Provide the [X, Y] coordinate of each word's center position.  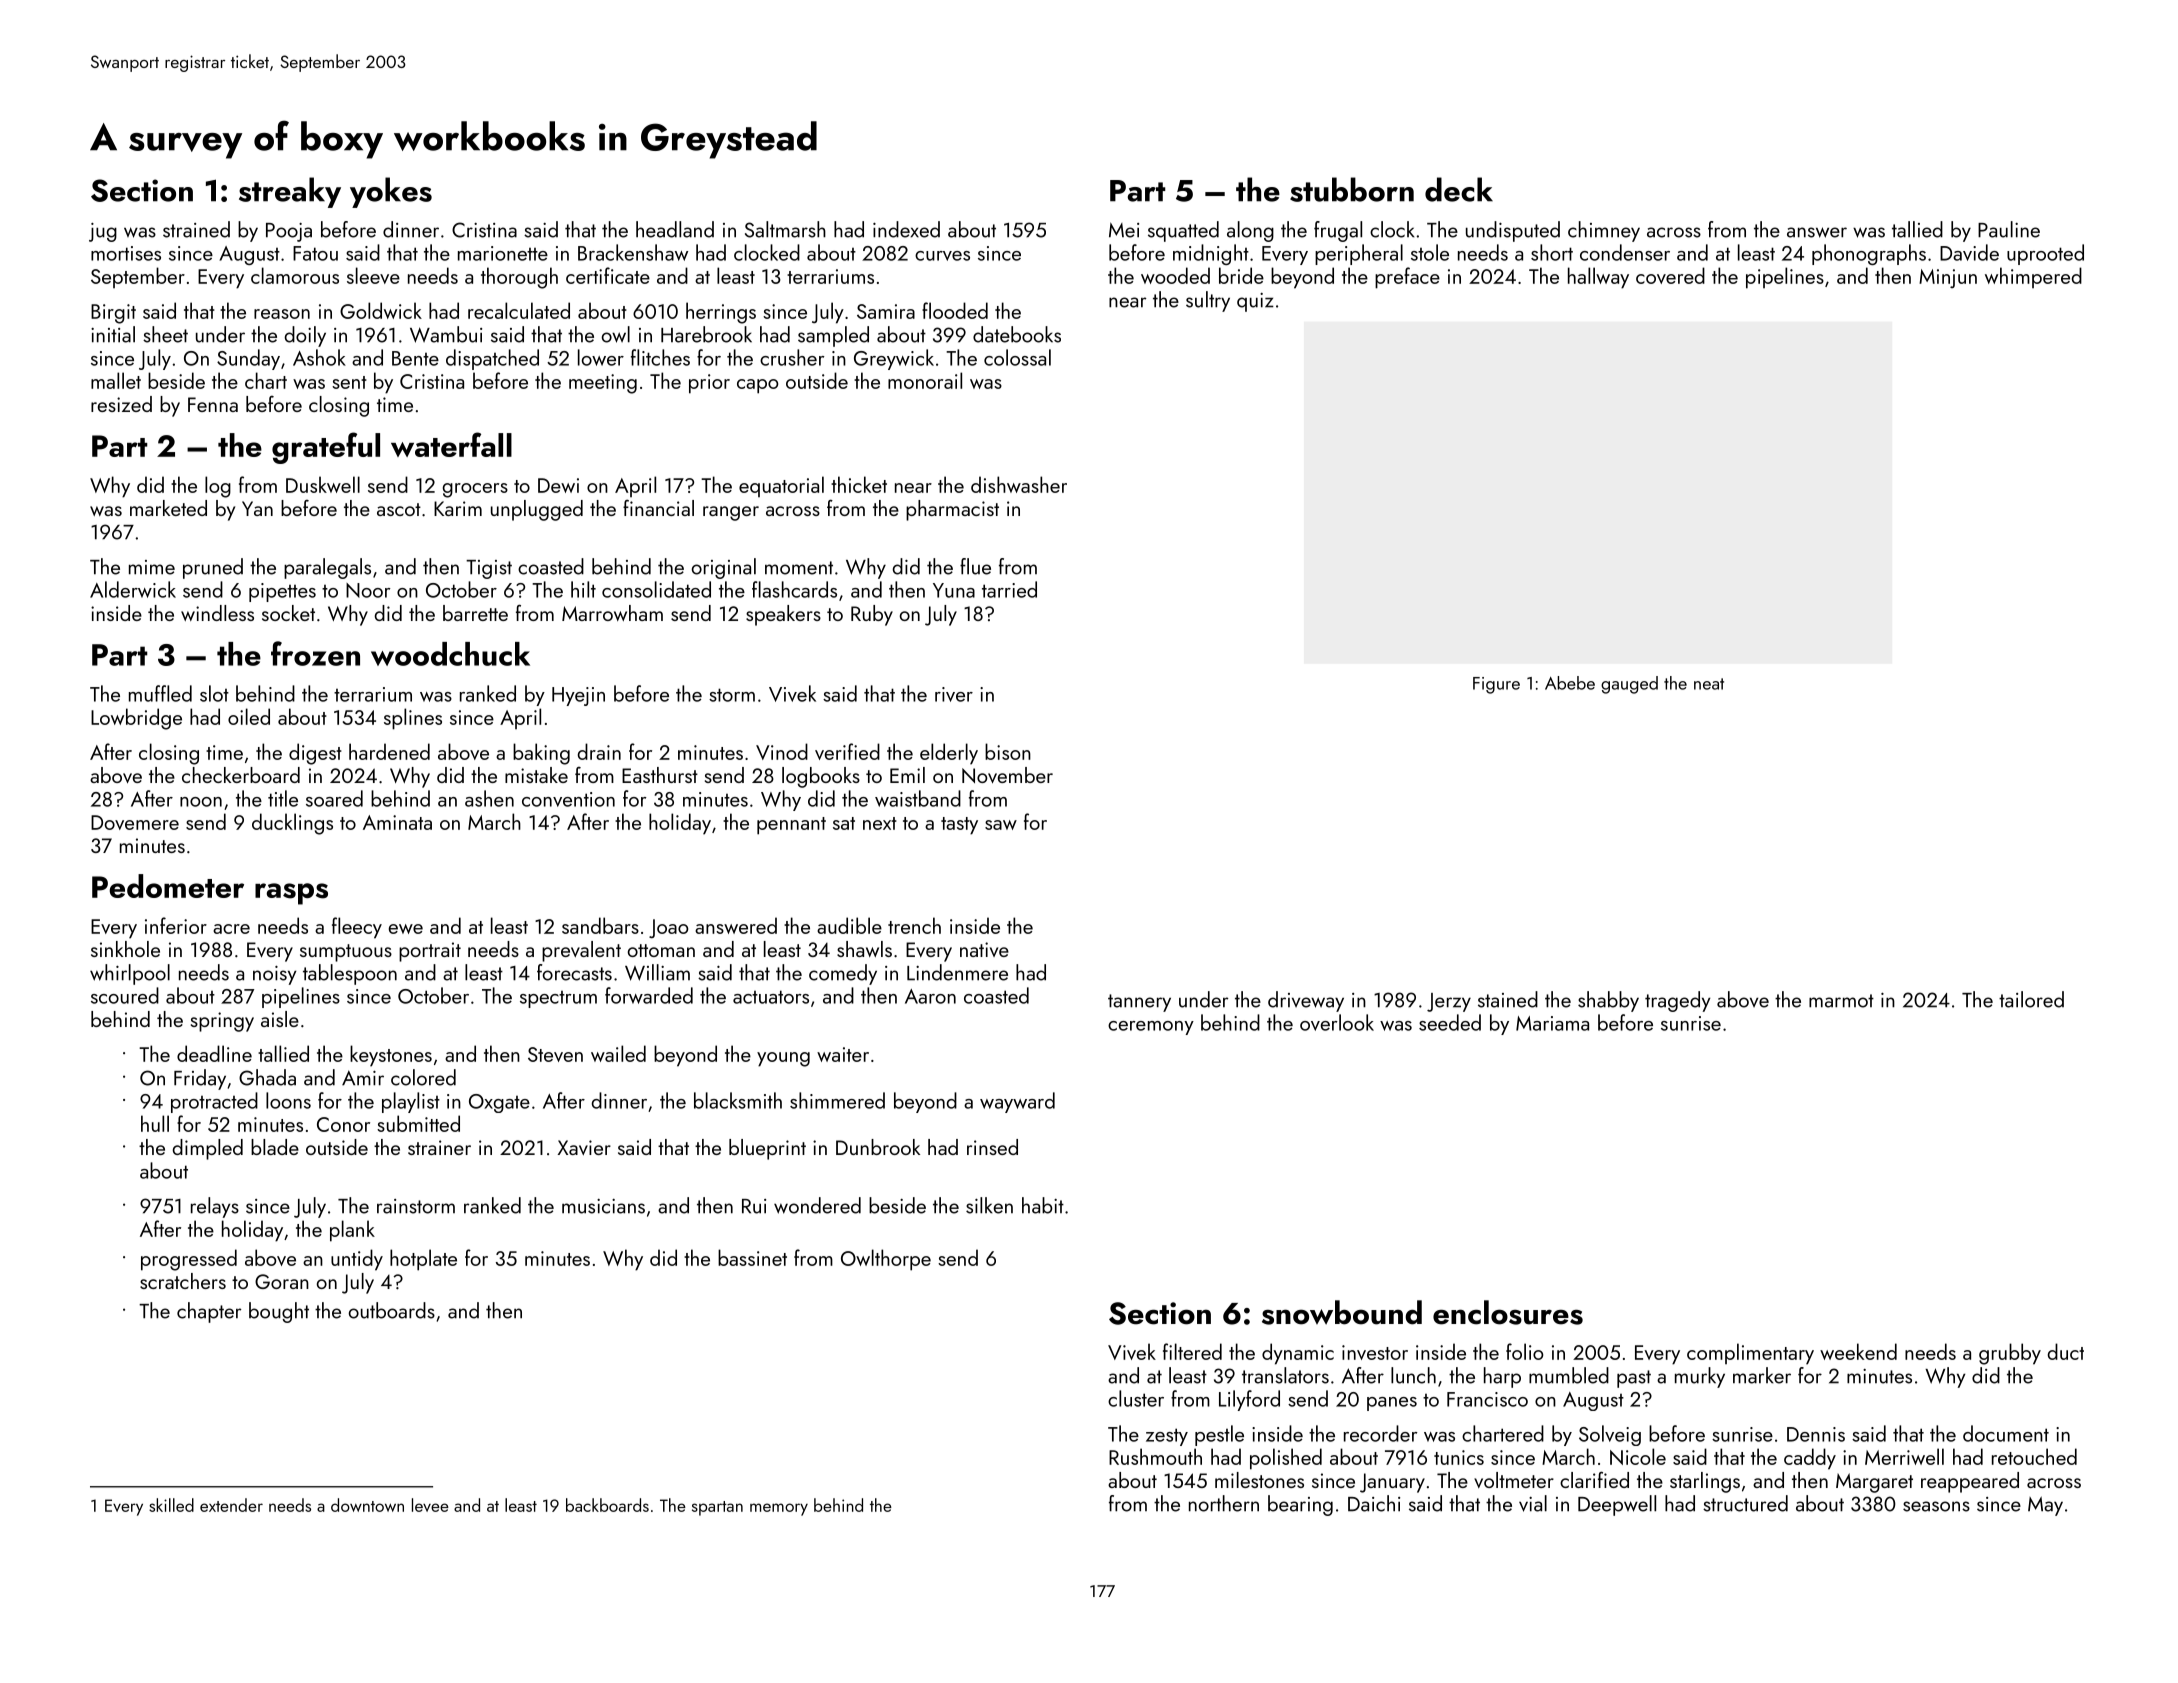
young [783, 1059]
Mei [1124, 230]
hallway [1598, 278]
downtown [367, 1505]
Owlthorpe [886, 1260]
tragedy [1678, 1001]
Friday [200, 1079]
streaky [290, 192]
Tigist [489, 569]
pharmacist [952, 510]
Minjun [1948, 278]
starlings [1705, 1482]
